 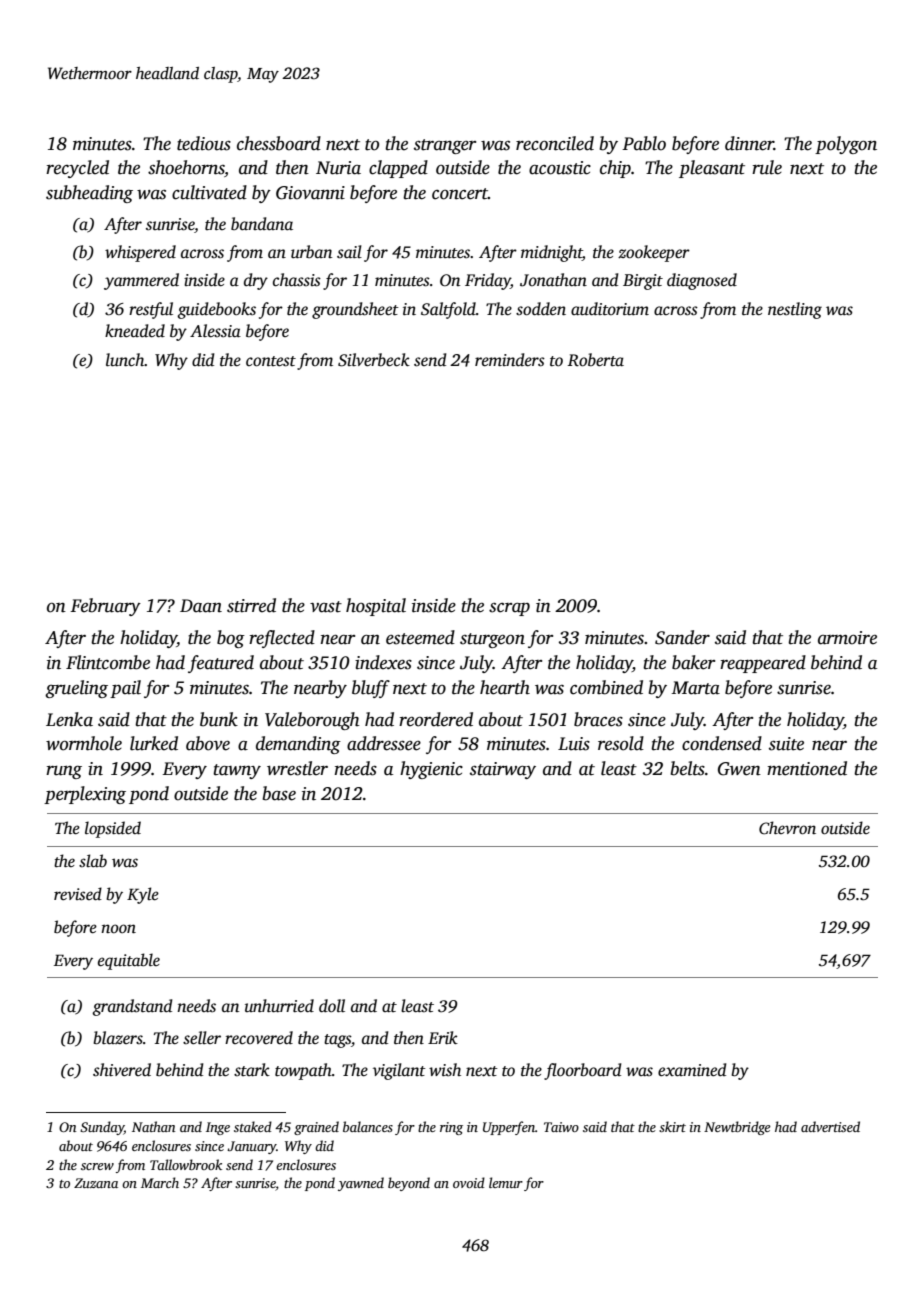 I want to click on examined, so click(x=692, y=1070).
